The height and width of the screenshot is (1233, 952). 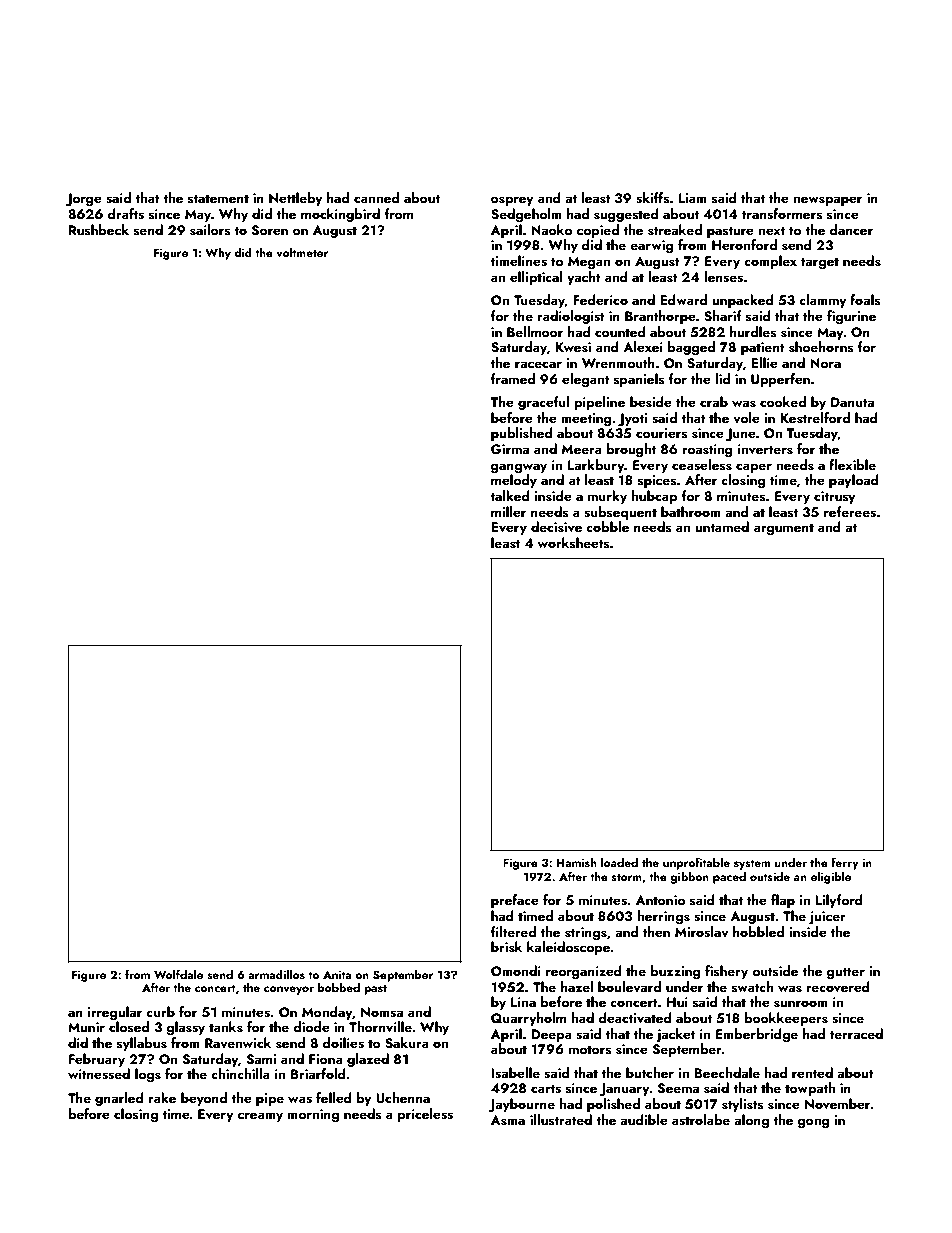 I want to click on Asma, so click(x=508, y=1120).
